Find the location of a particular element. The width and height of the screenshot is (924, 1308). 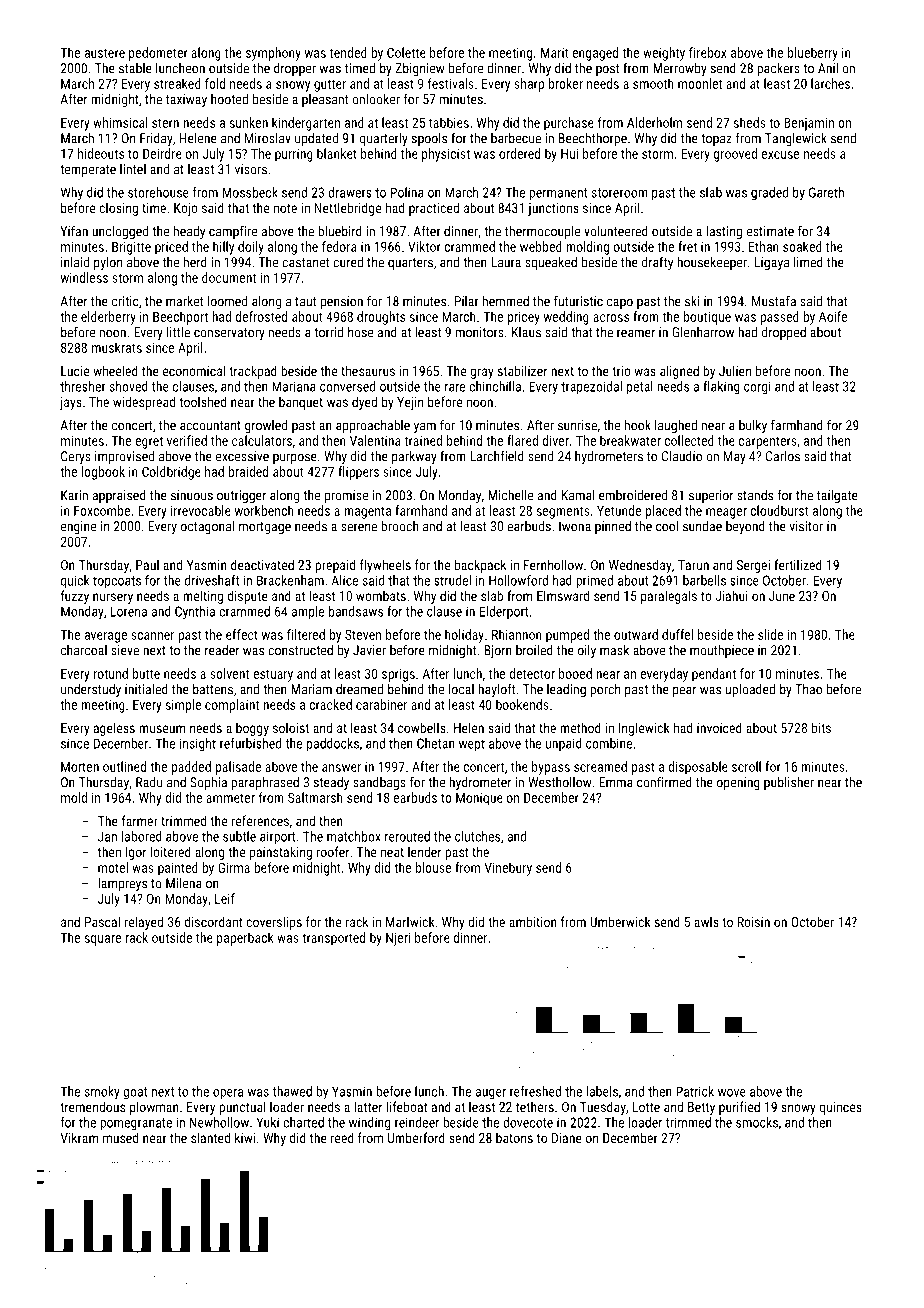

hose is located at coordinates (360, 332).
